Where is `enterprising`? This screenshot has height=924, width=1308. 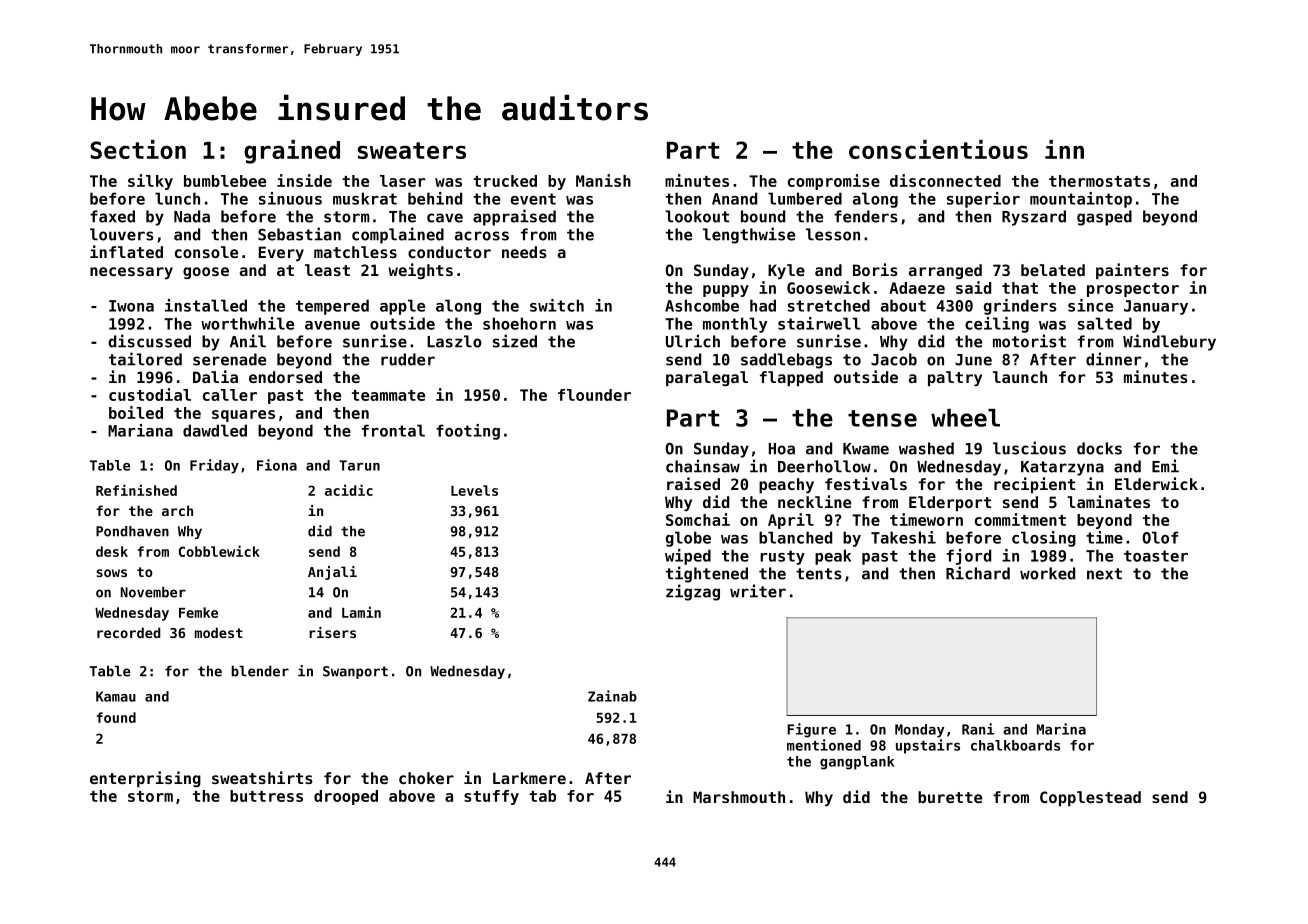
enterprising is located at coordinates (145, 779).
